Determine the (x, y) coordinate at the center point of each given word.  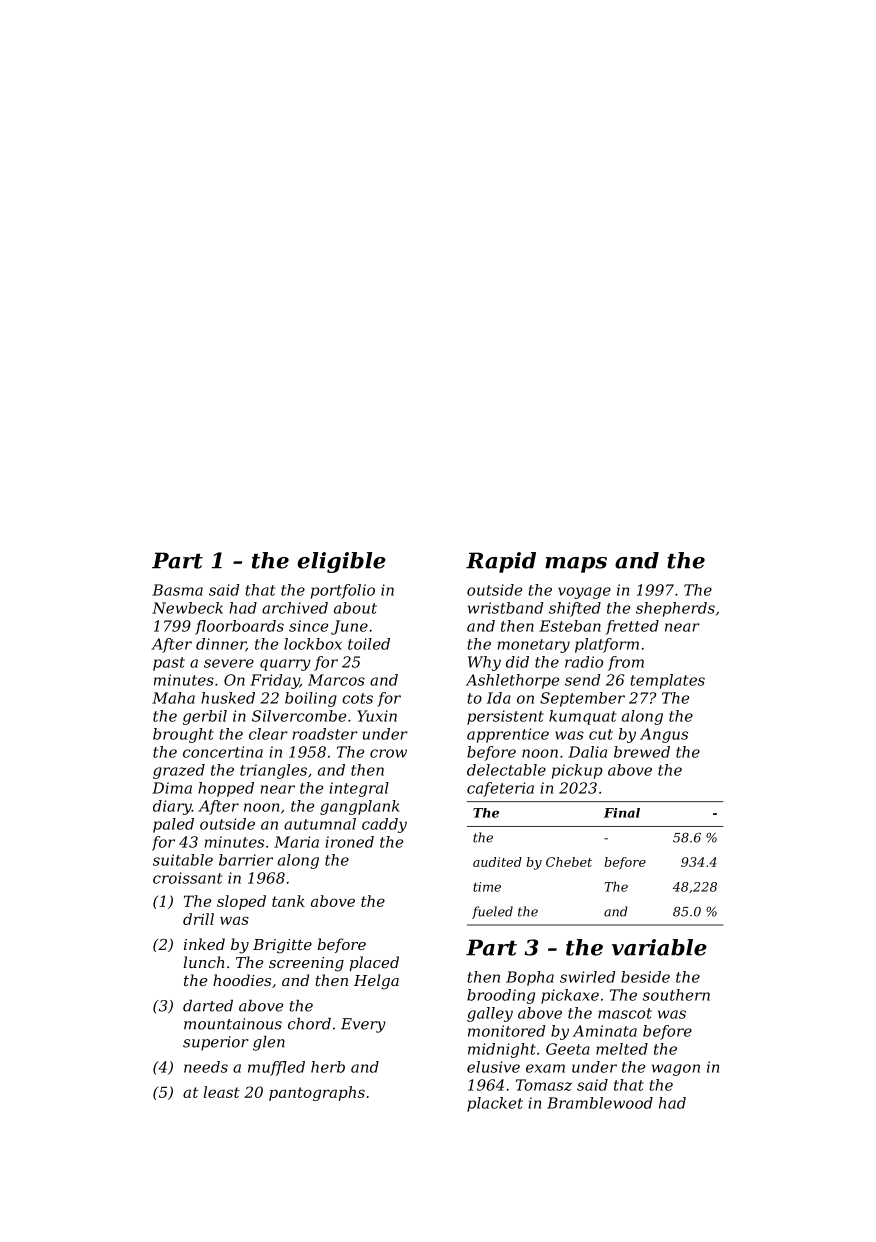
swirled (587, 977)
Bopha (530, 978)
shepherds (675, 609)
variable (659, 947)
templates (668, 681)
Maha (173, 698)
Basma (177, 590)
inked (204, 944)
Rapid (501, 562)
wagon (676, 1070)
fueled (492, 912)
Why (484, 663)
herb (328, 1067)
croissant (187, 878)
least (222, 1092)
